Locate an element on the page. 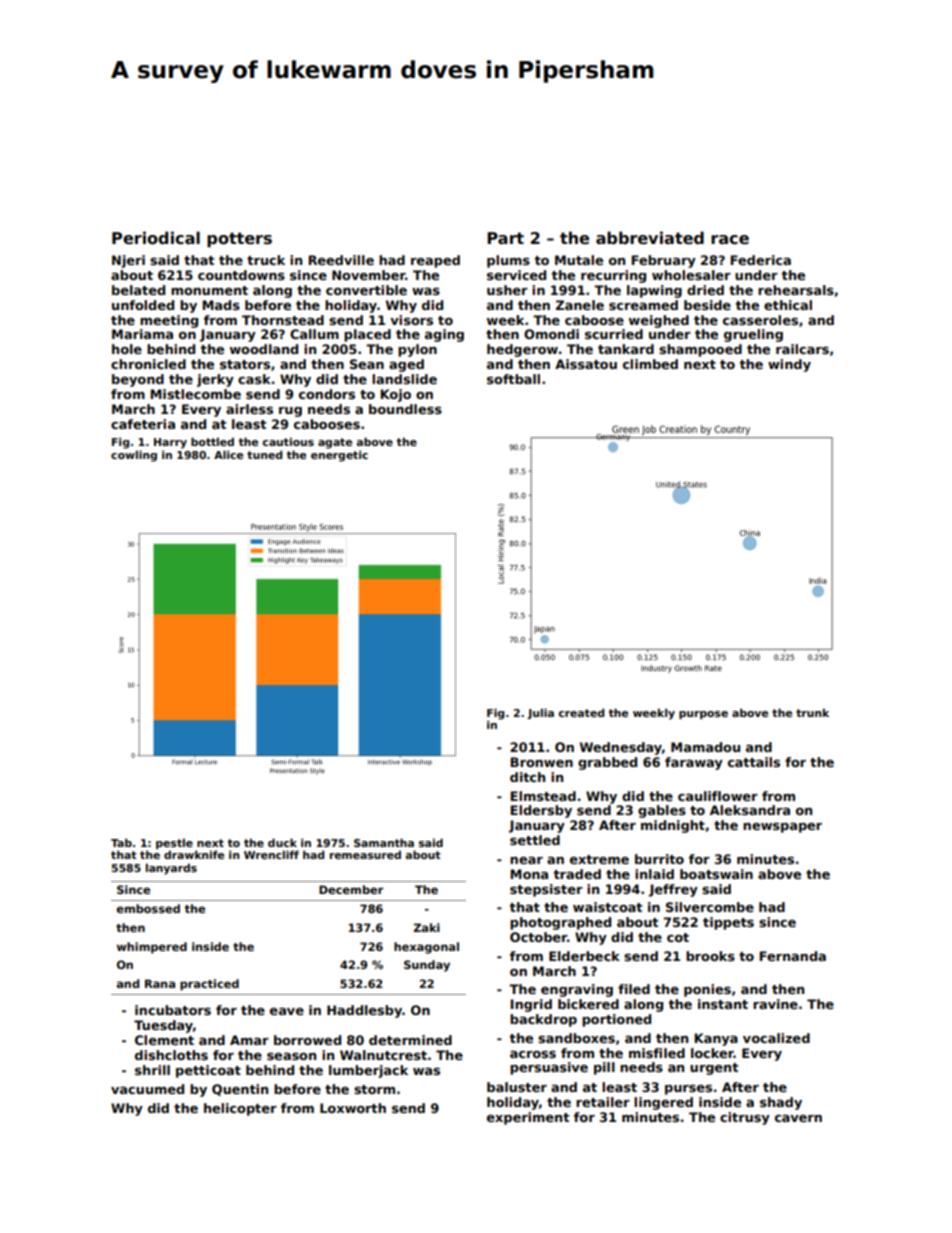 The width and height of the image is (952, 1233). shampooed is located at coordinates (700, 350).
